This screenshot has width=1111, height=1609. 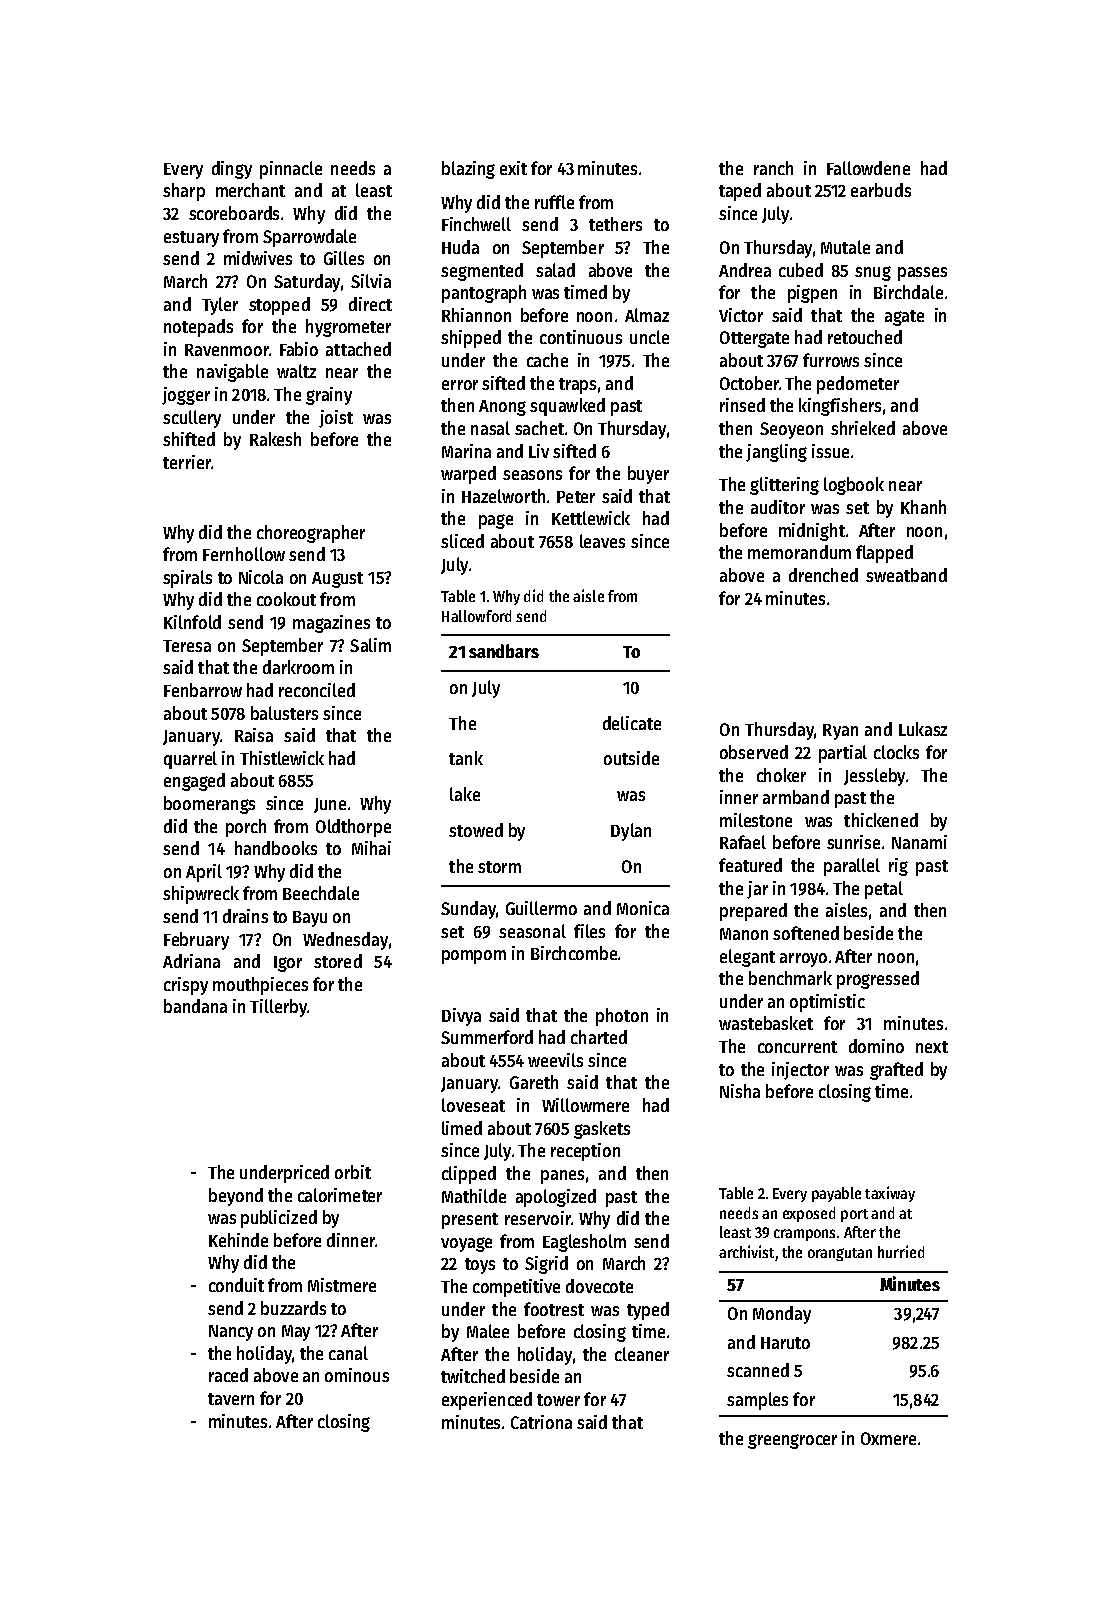 What do you see at coordinates (504, 651) in the screenshot?
I see `sandbars` at bounding box center [504, 651].
